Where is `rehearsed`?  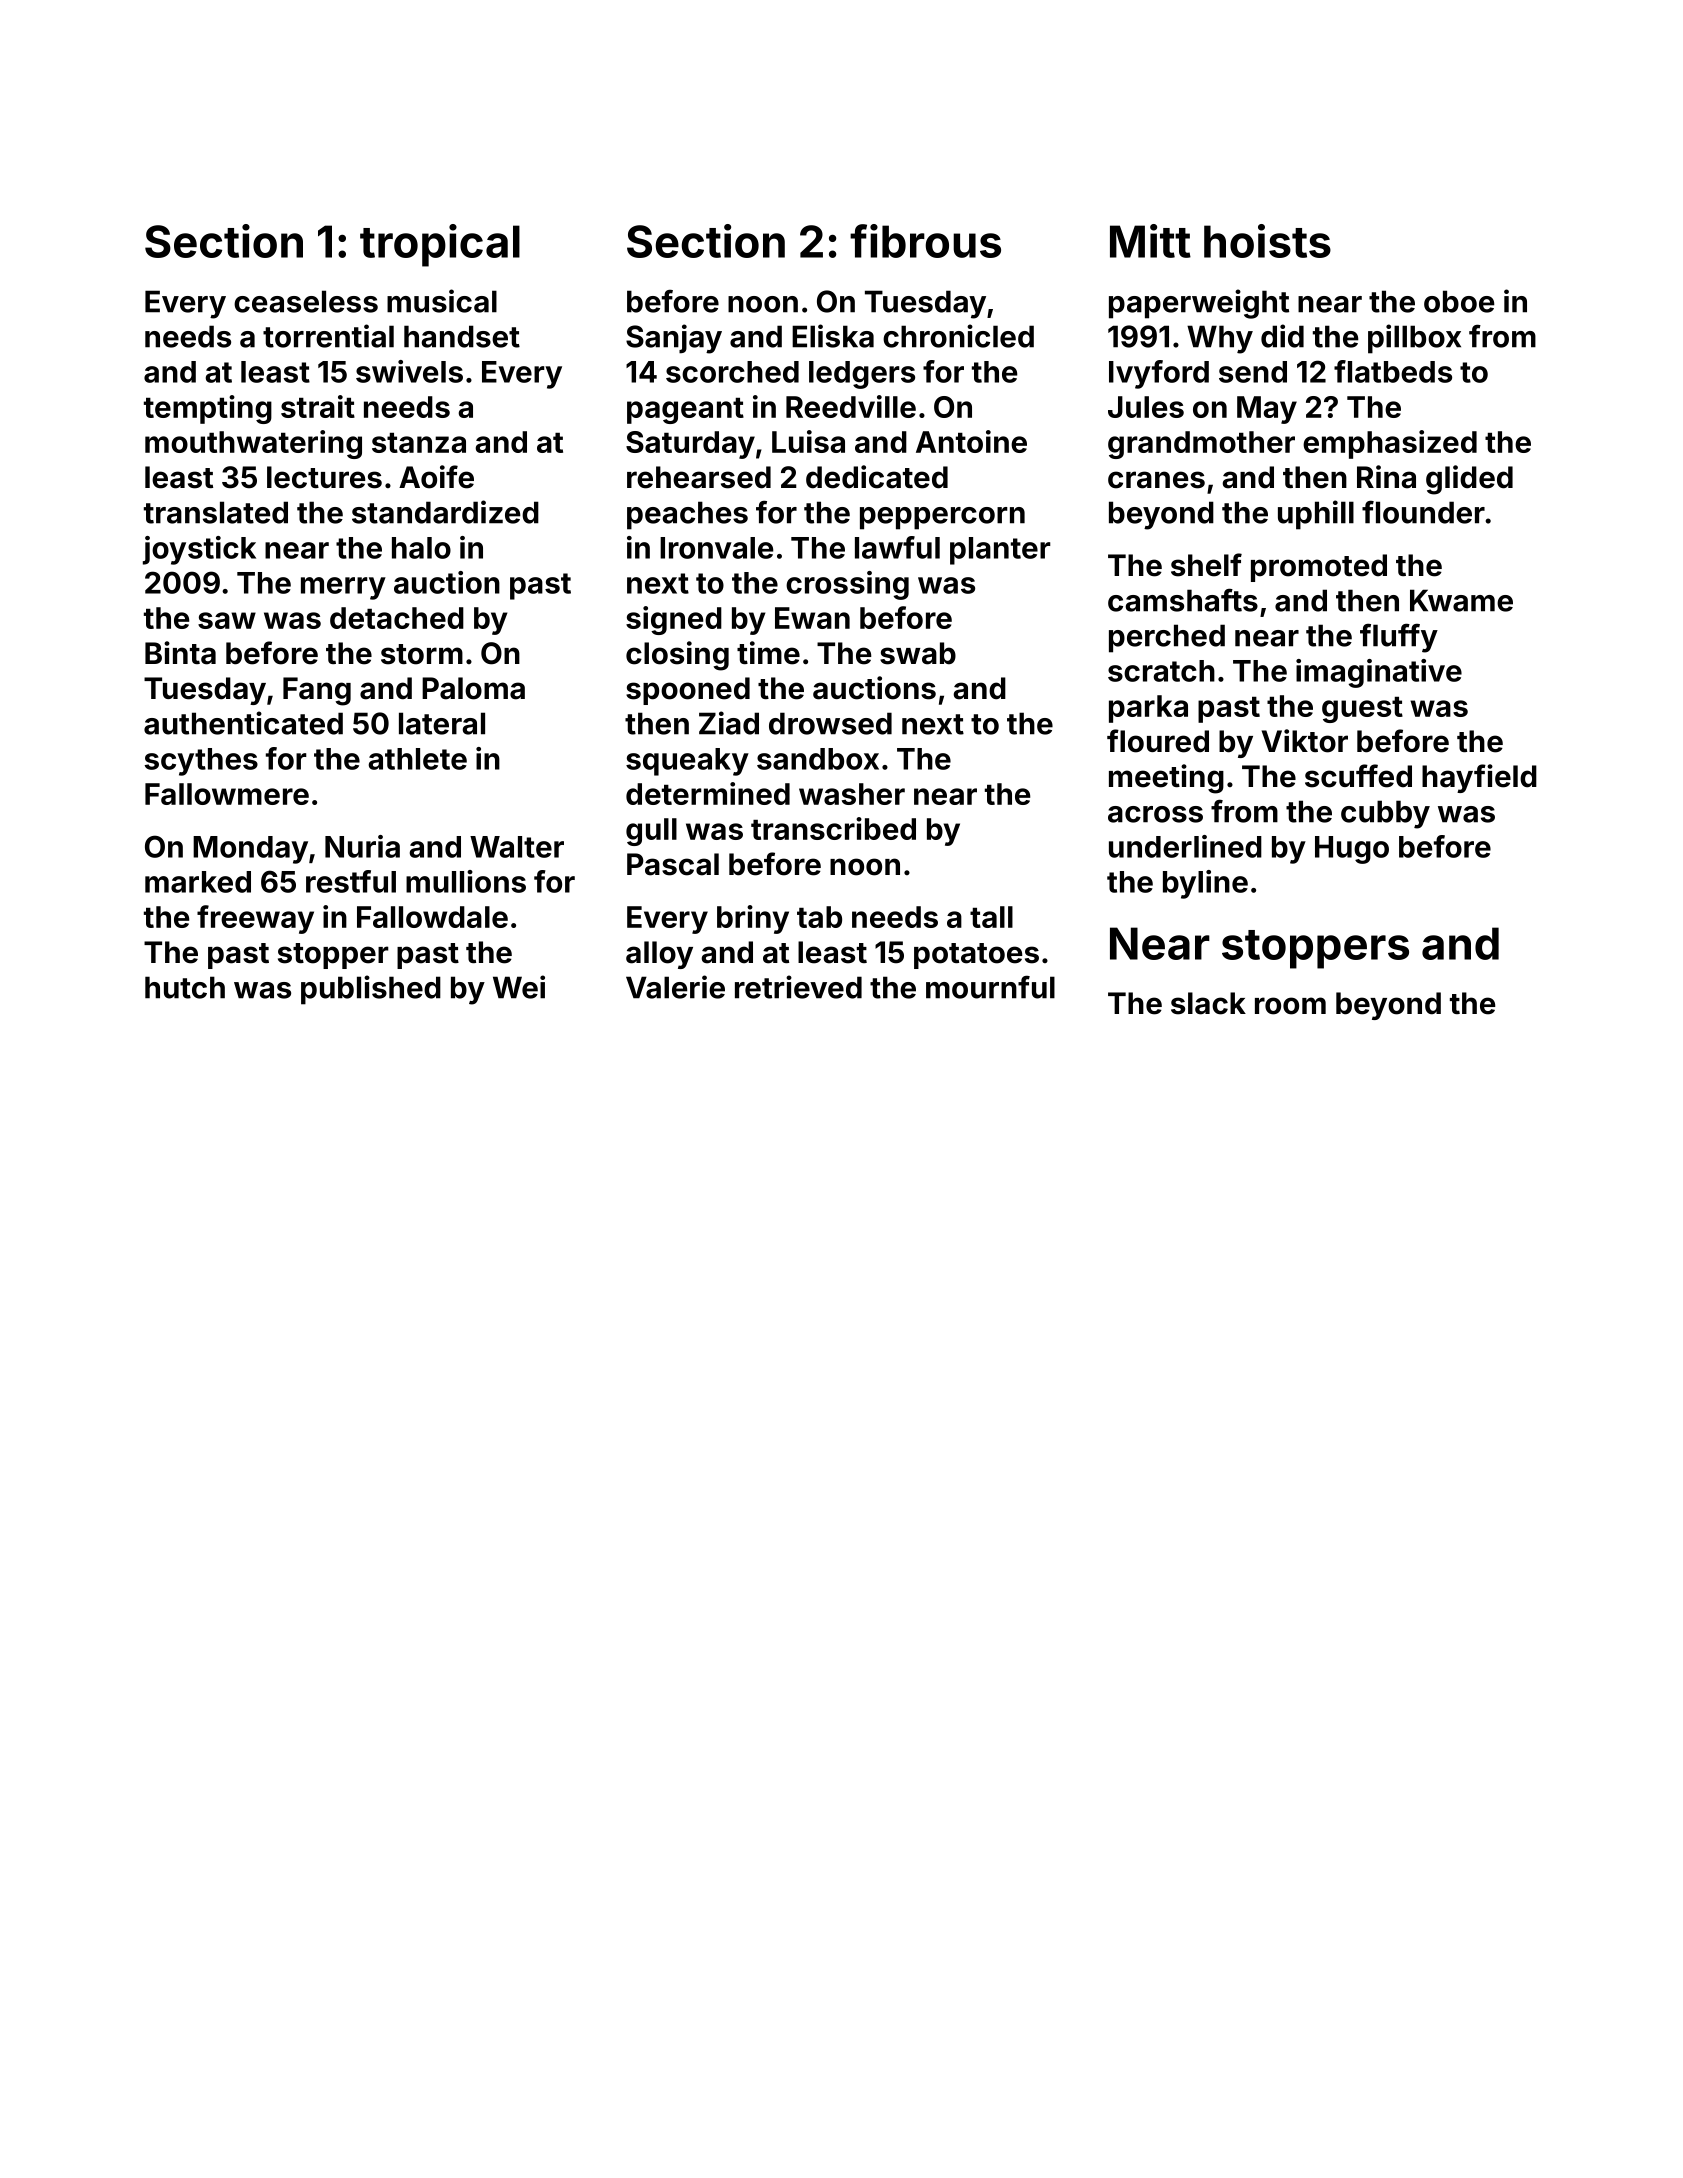 rehearsed is located at coordinates (699, 477).
